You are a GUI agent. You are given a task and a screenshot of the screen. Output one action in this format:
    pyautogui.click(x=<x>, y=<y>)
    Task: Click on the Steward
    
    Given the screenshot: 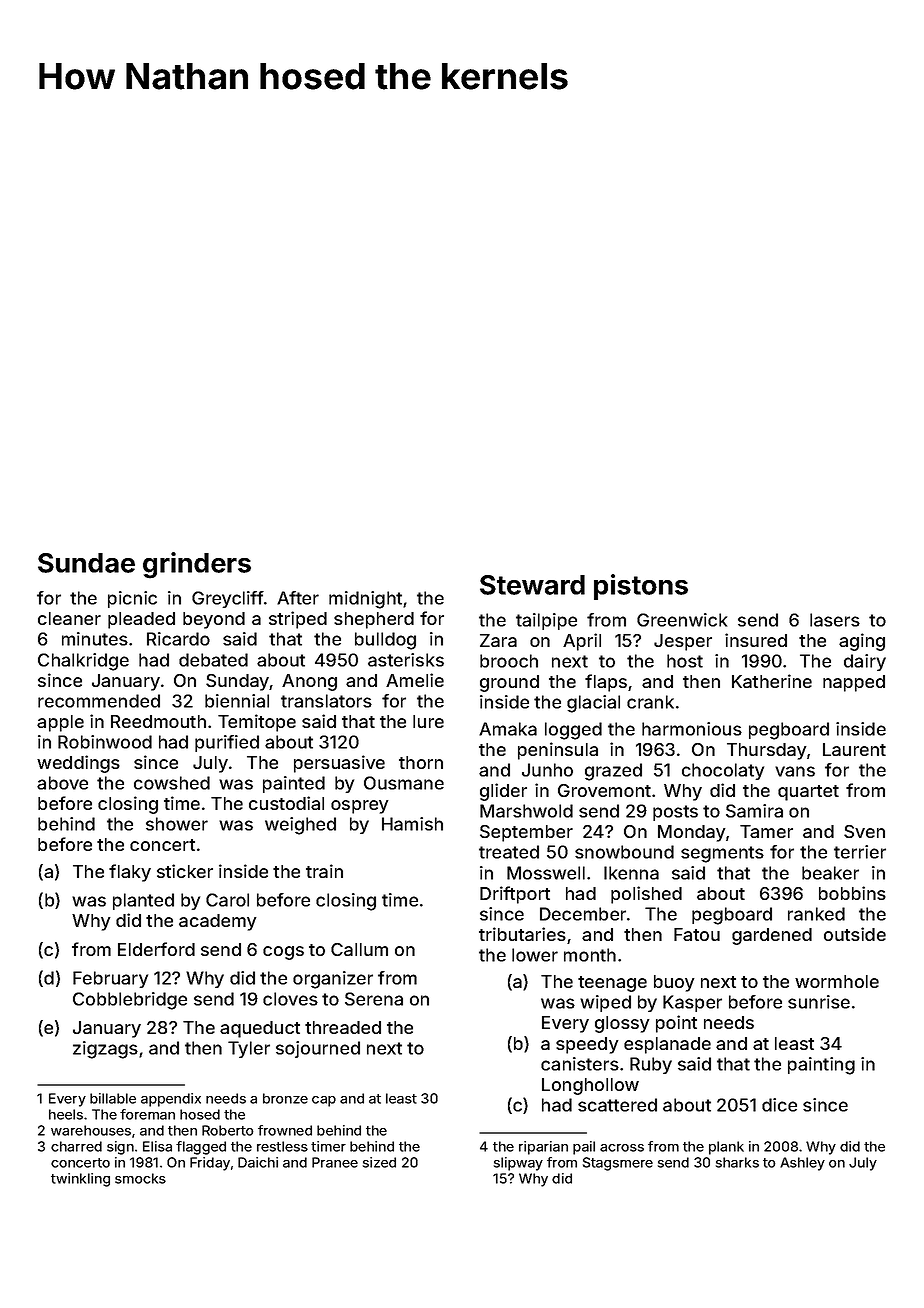 What is the action you would take?
    pyautogui.click(x=532, y=585)
